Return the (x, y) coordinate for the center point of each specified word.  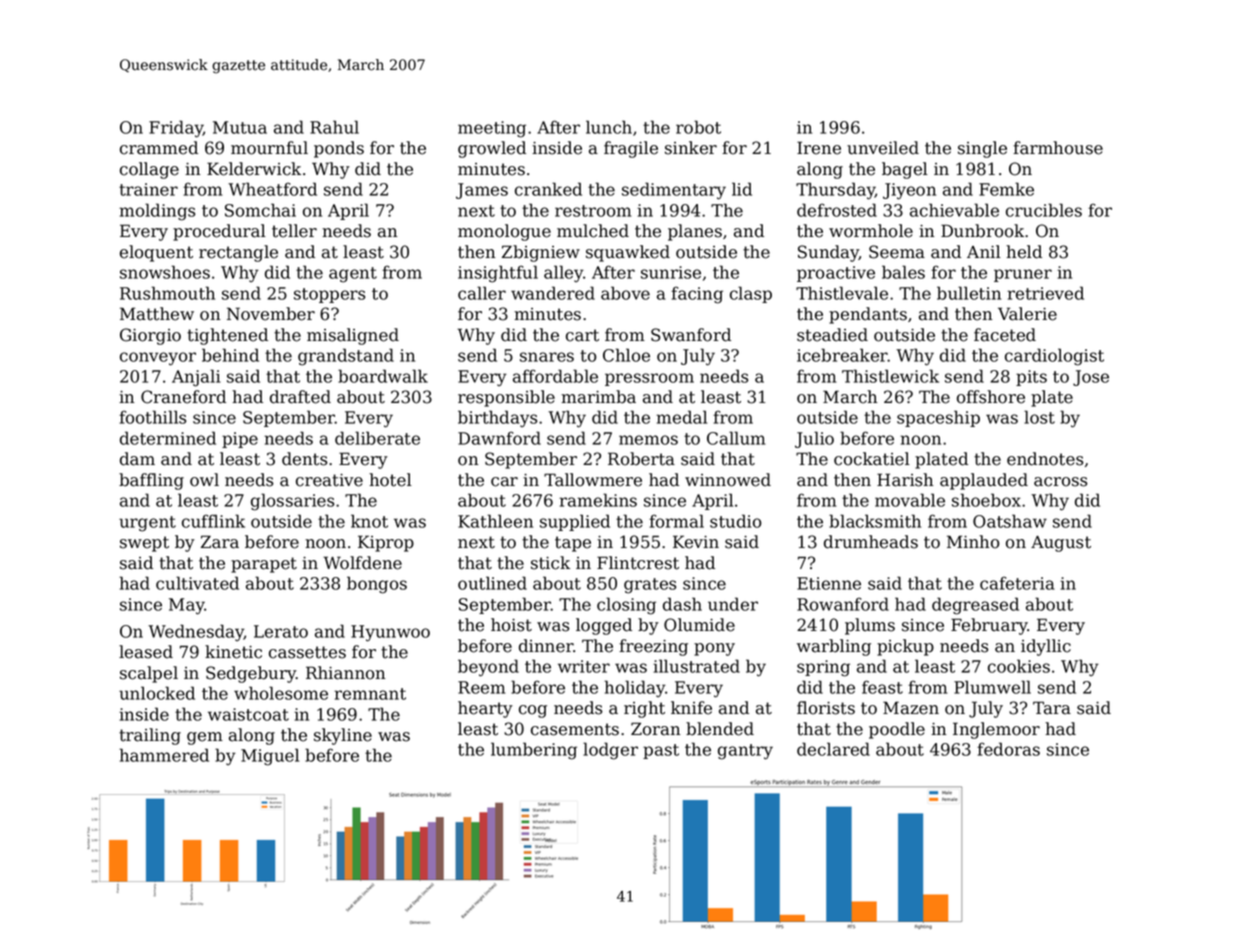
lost (1039, 417)
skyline (343, 736)
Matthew (157, 314)
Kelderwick (254, 169)
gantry (745, 752)
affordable (555, 376)
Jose (1091, 378)
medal (681, 417)
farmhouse (1058, 148)
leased (146, 652)
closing (626, 606)
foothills (152, 417)
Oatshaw (1010, 521)
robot (698, 127)
